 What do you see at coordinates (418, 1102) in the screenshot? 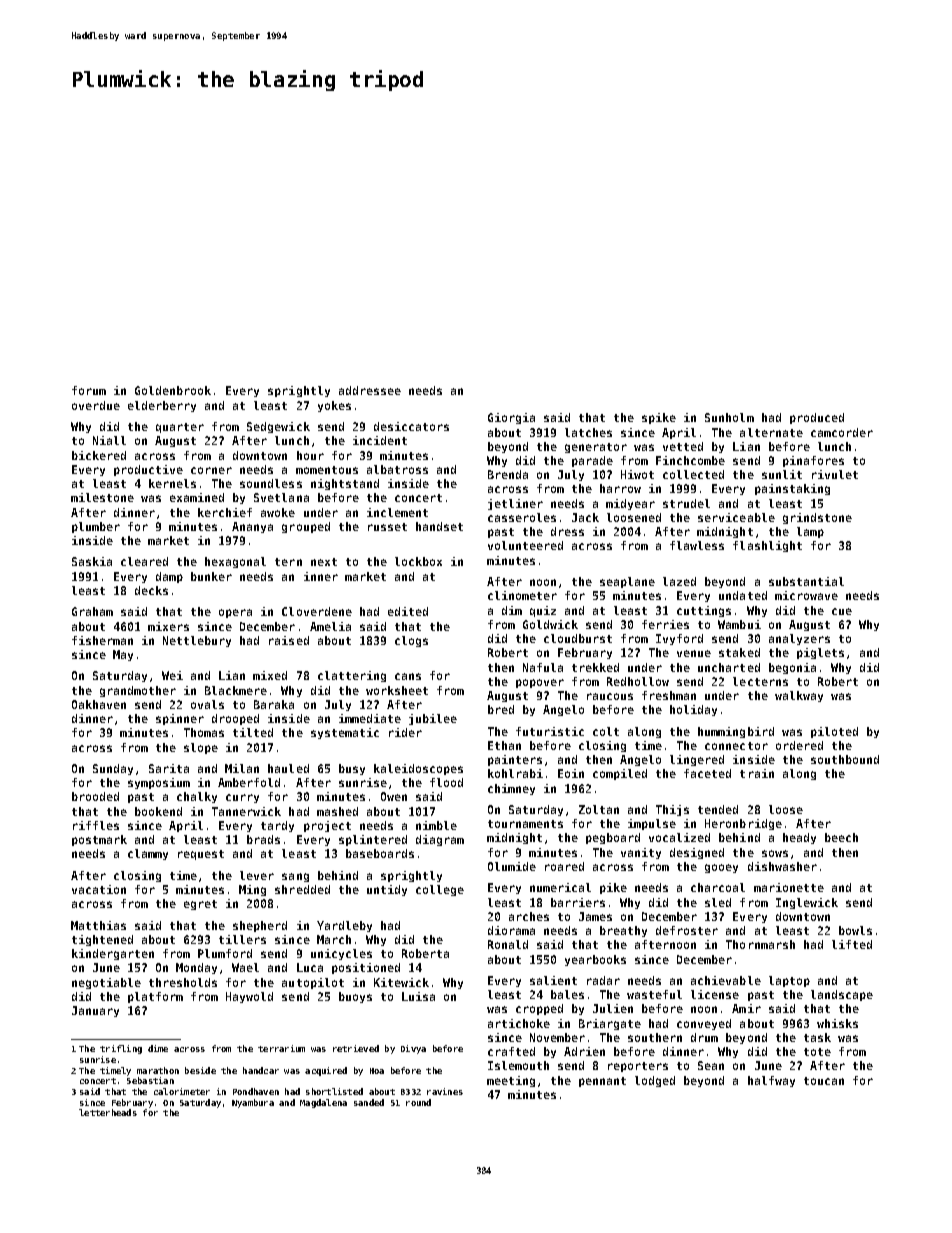
I see `round` at bounding box center [418, 1102].
